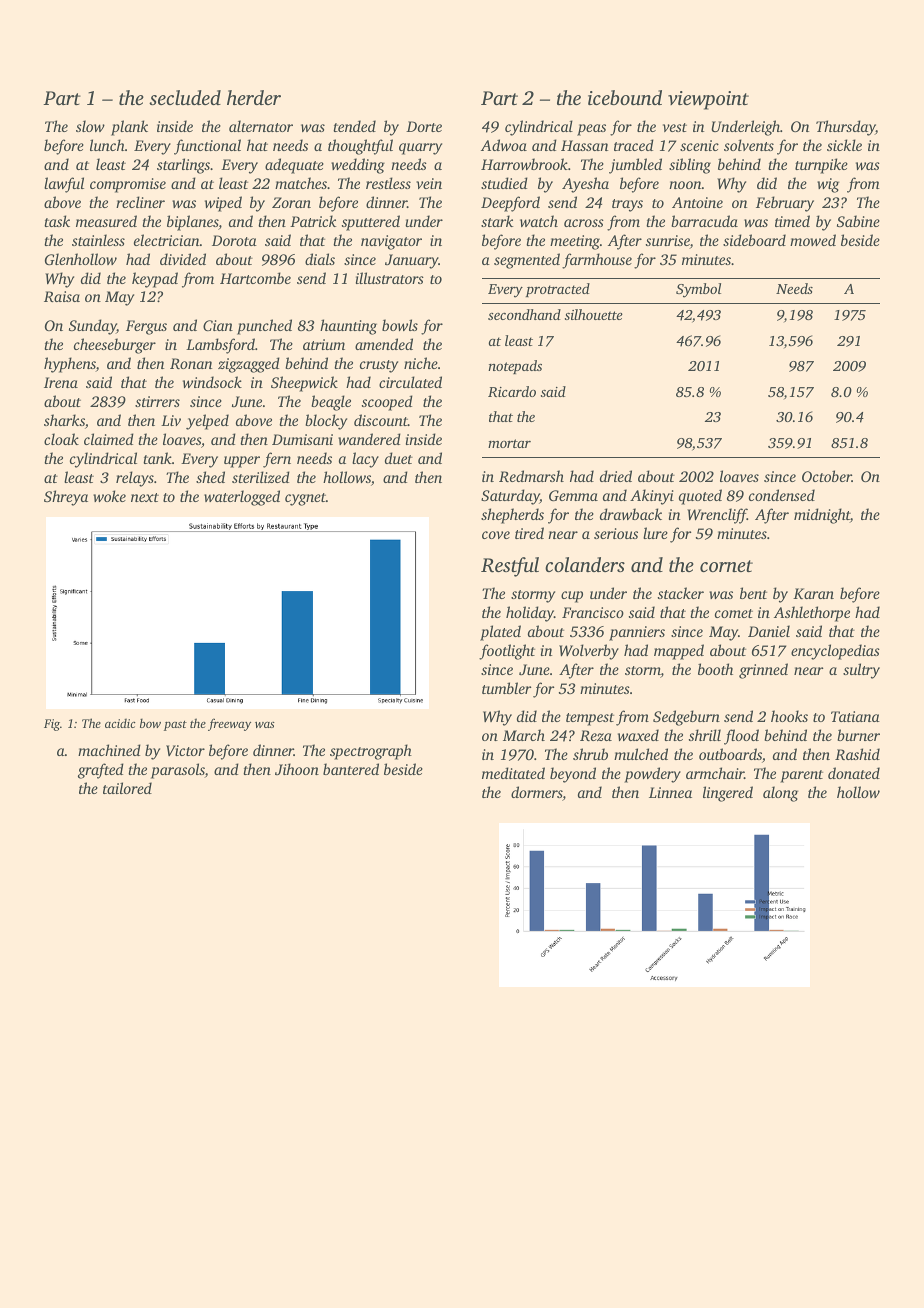 Image resolution: width=924 pixels, height=1308 pixels. Describe the element at coordinates (254, 97) in the screenshot. I see `herder` at that location.
